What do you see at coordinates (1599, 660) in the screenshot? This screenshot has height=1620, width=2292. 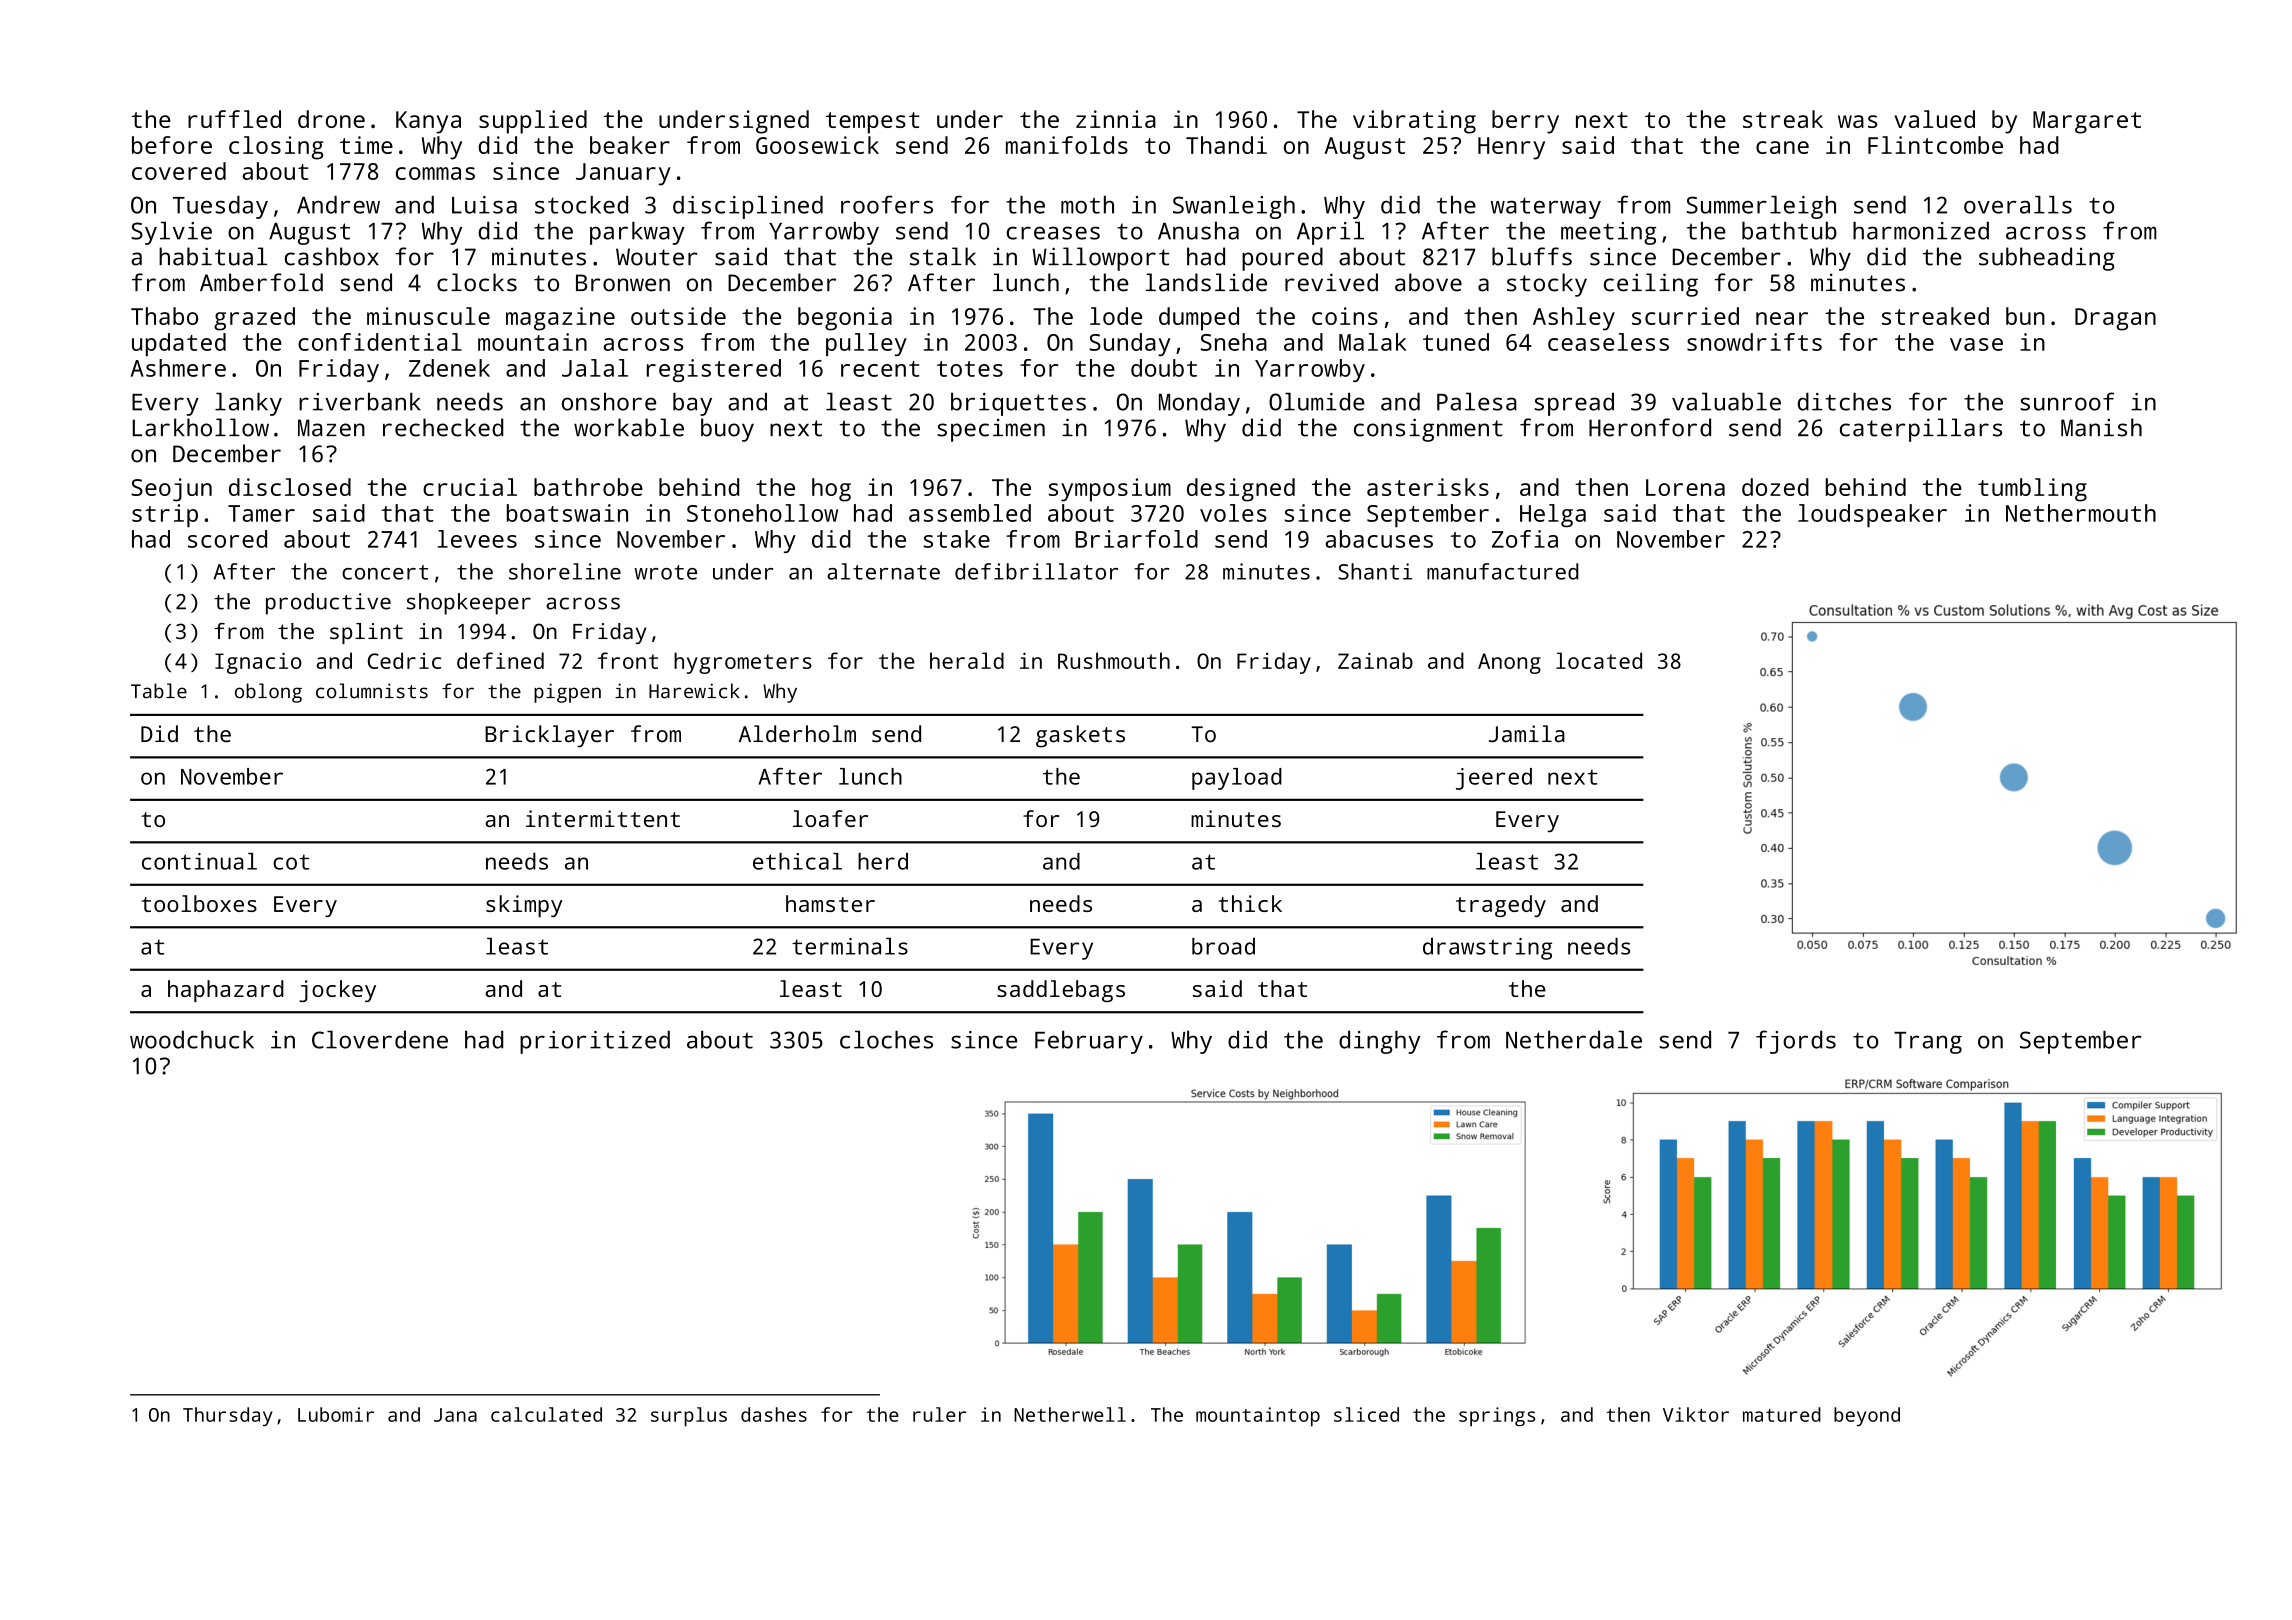 I see `located` at bounding box center [1599, 660].
